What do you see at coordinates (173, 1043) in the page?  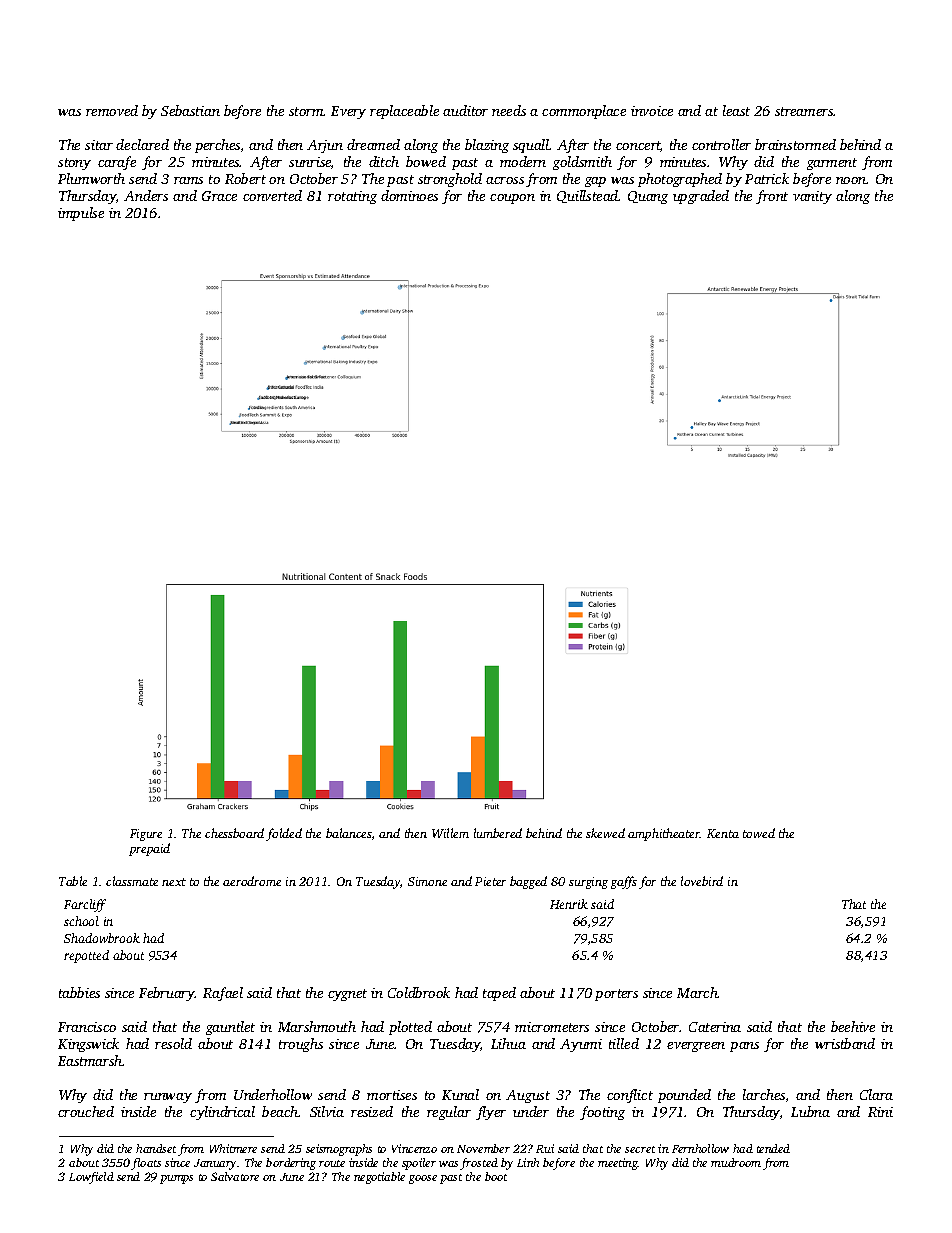 I see `resold` at bounding box center [173, 1043].
